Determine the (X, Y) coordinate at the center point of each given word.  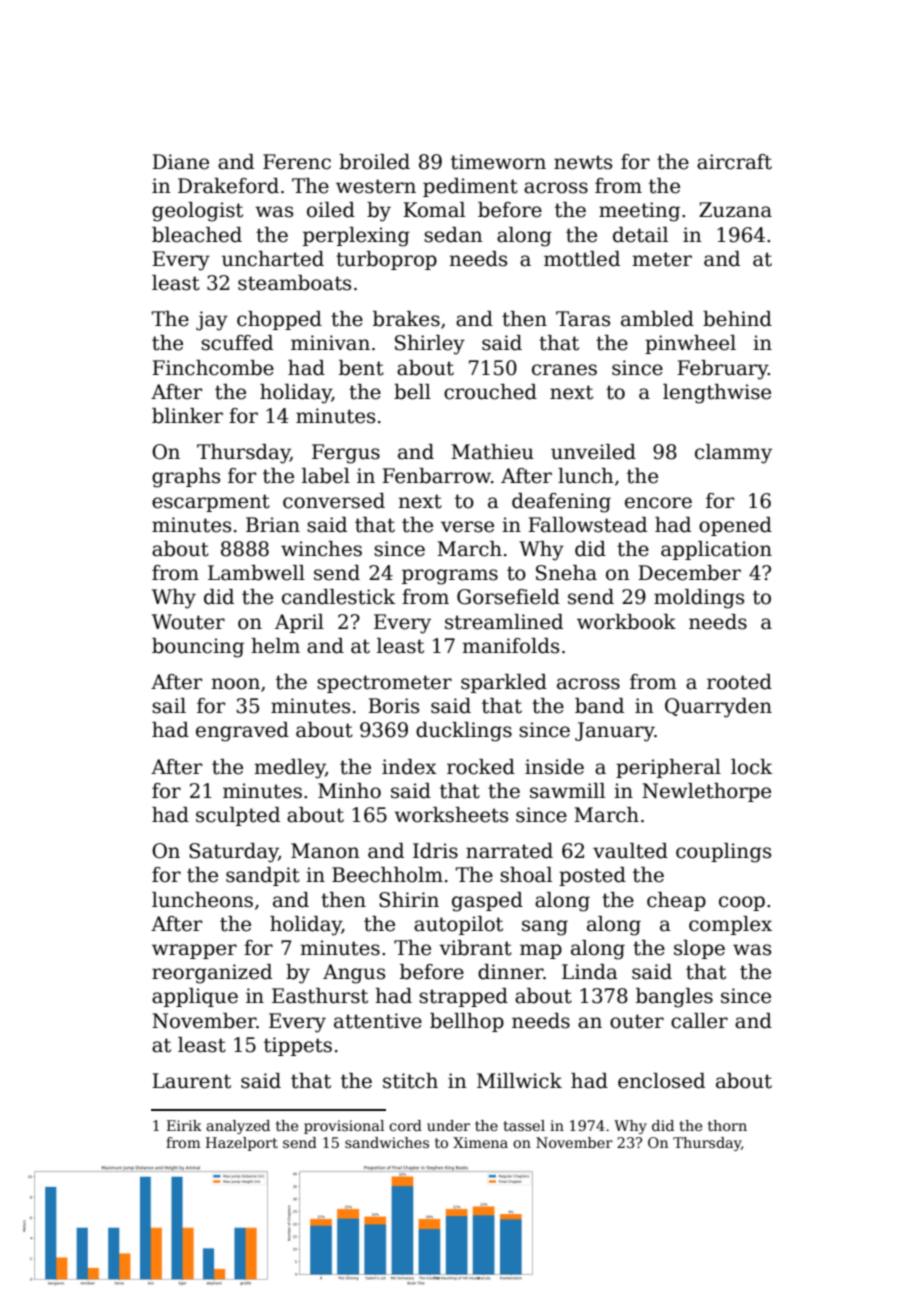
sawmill (567, 791)
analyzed (238, 1127)
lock (751, 767)
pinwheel (690, 344)
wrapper (194, 951)
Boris (393, 706)
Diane (180, 162)
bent (361, 368)
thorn (727, 1125)
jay (212, 321)
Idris (435, 851)
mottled (582, 259)
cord (405, 1125)
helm (275, 646)
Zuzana (735, 210)
